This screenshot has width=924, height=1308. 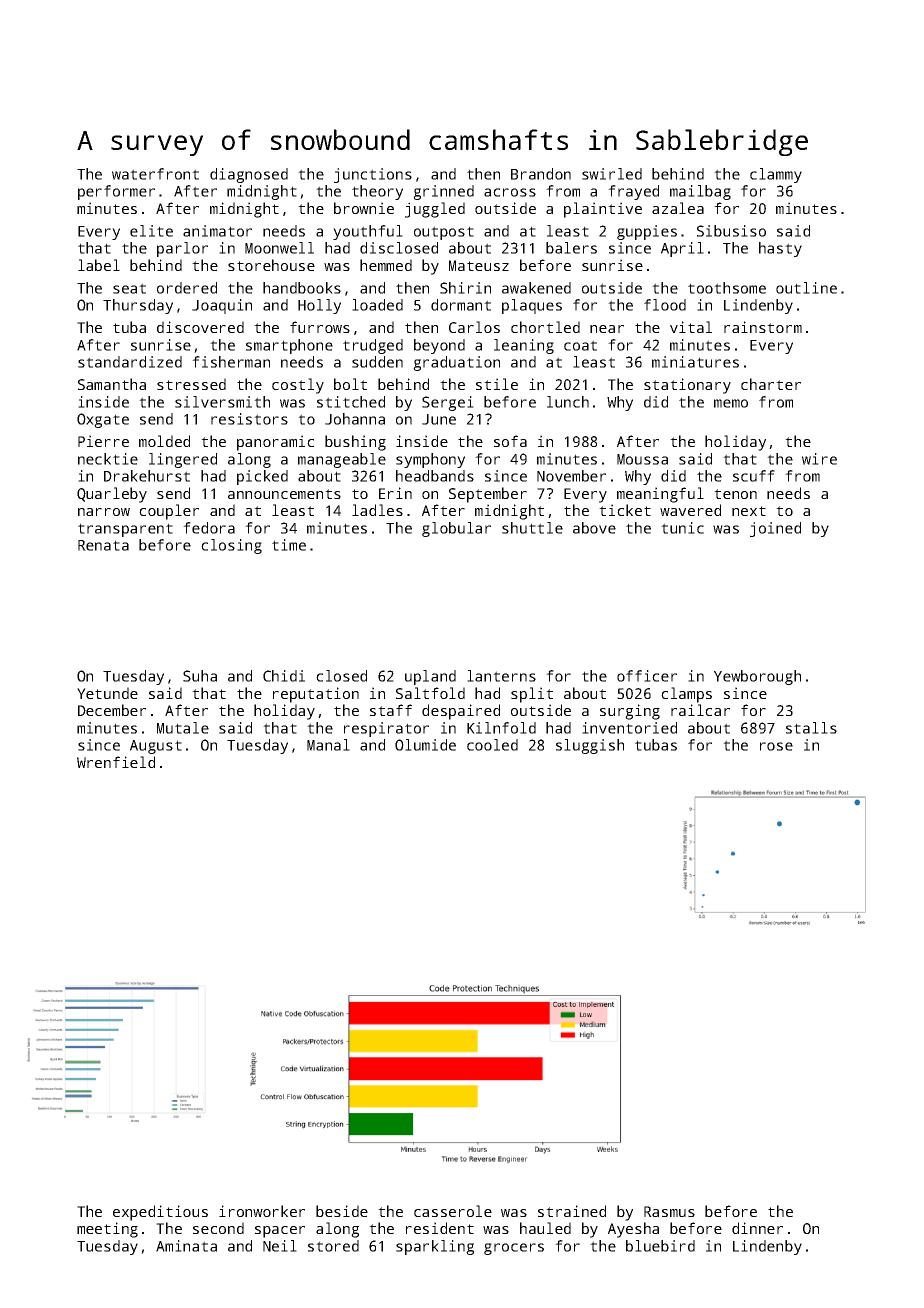 I want to click on juggled, so click(x=435, y=210).
